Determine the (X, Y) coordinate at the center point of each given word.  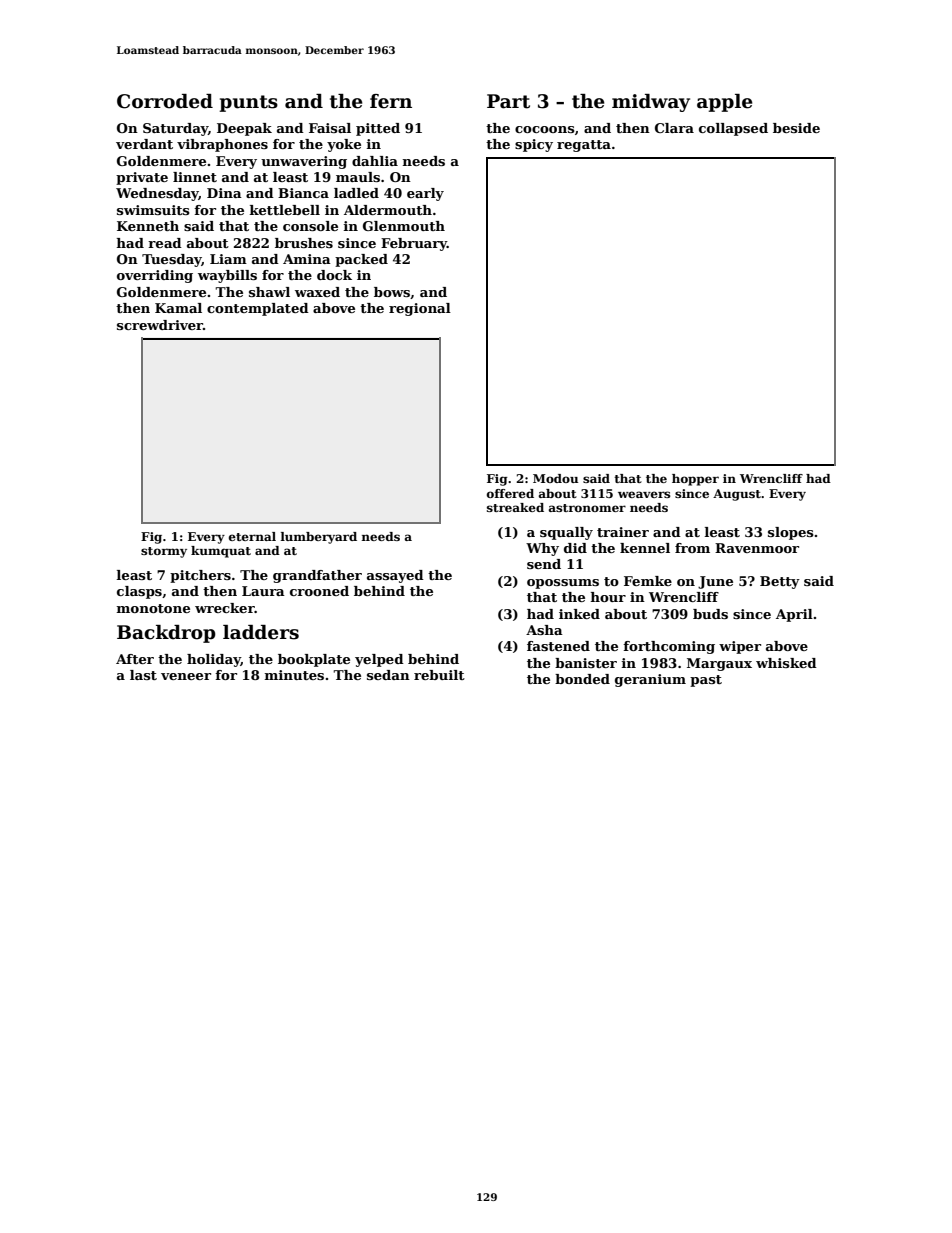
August (737, 495)
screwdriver (160, 325)
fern (391, 101)
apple (724, 103)
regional (420, 309)
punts (249, 103)
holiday (214, 660)
